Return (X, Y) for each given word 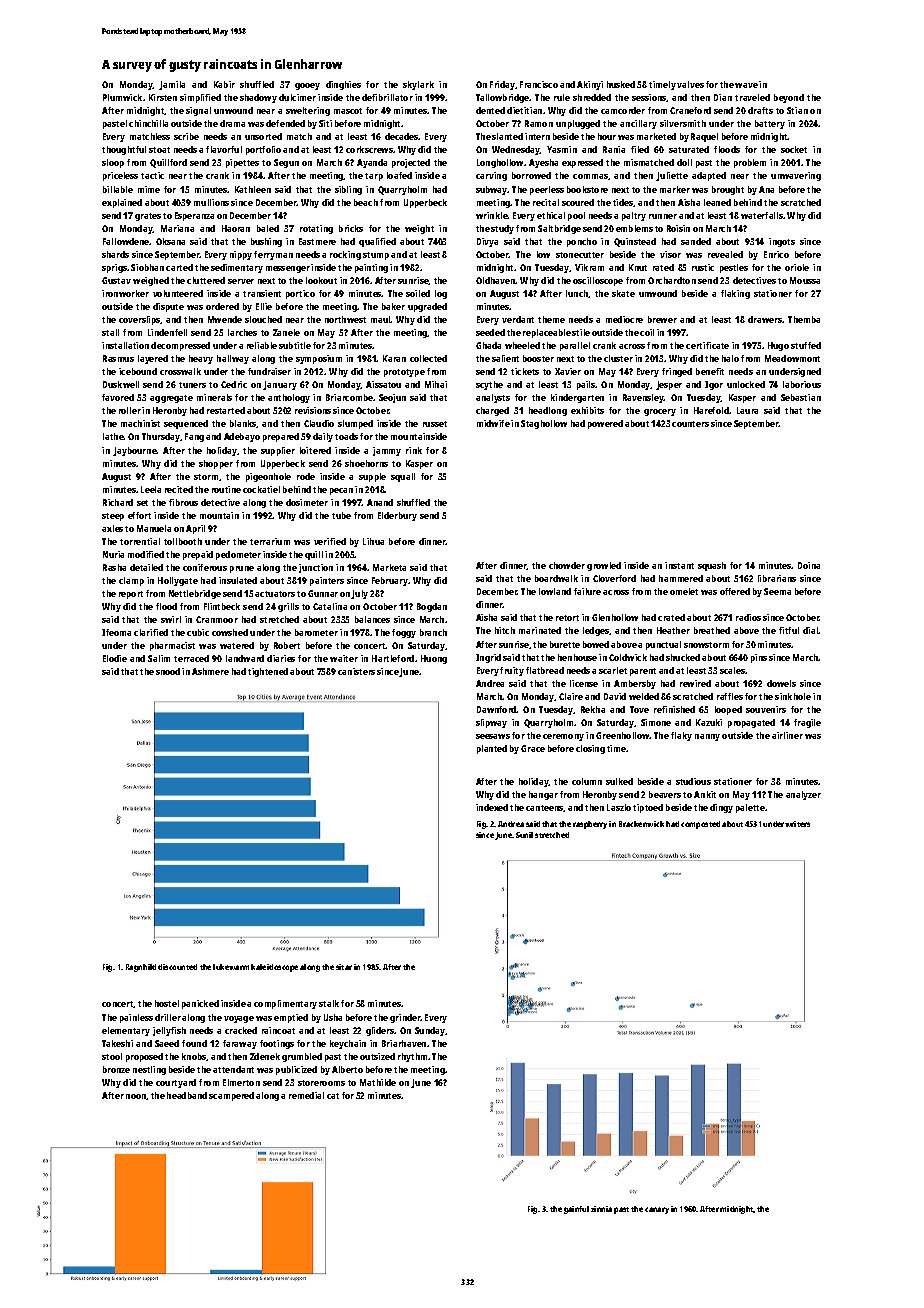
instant (679, 565)
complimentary (285, 1004)
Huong (434, 659)
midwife (493, 423)
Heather (673, 630)
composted (700, 825)
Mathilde (378, 1082)
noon (136, 1097)
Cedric (234, 384)
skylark (418, 85)
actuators (275, 594)
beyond (789, 98)
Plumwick (122, 97)
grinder (405, 1018)
